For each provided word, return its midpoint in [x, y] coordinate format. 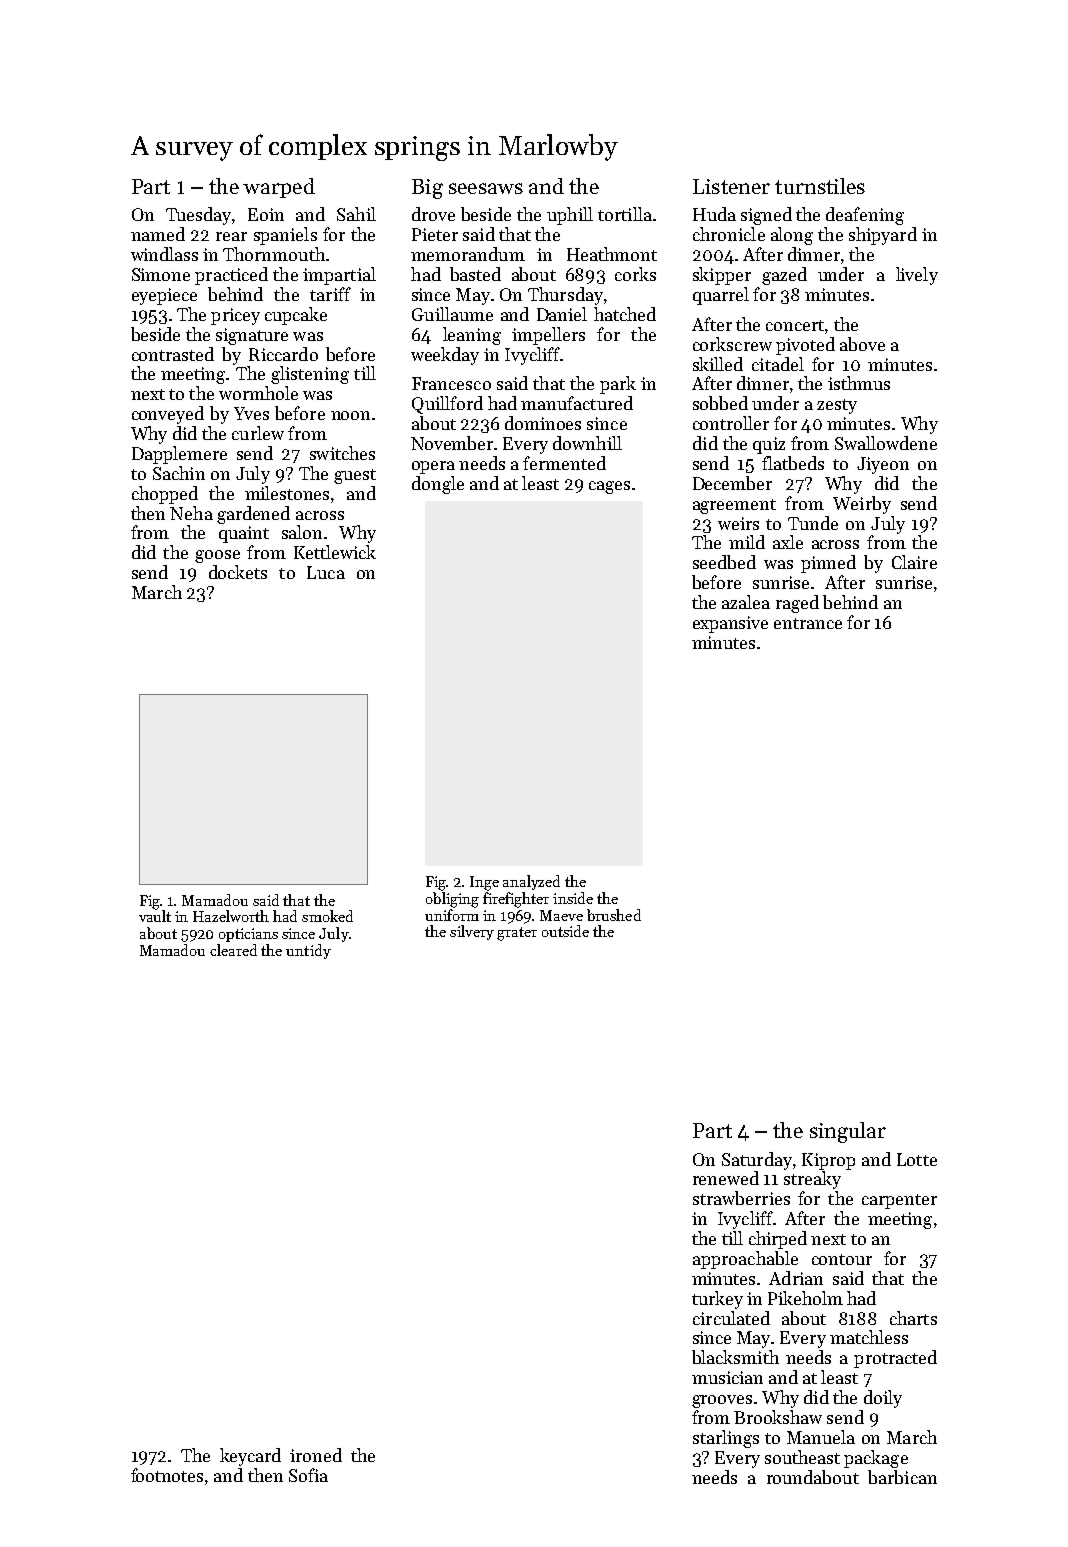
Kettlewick [335, 552]
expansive [730, 624]
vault [155, 916]
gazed [784, 276]
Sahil [356, 214]
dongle [438, 485]
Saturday [757, 1161]
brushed [614, 915]
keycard [250, 1457]
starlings [726, 1439]
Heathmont [612, 254]
